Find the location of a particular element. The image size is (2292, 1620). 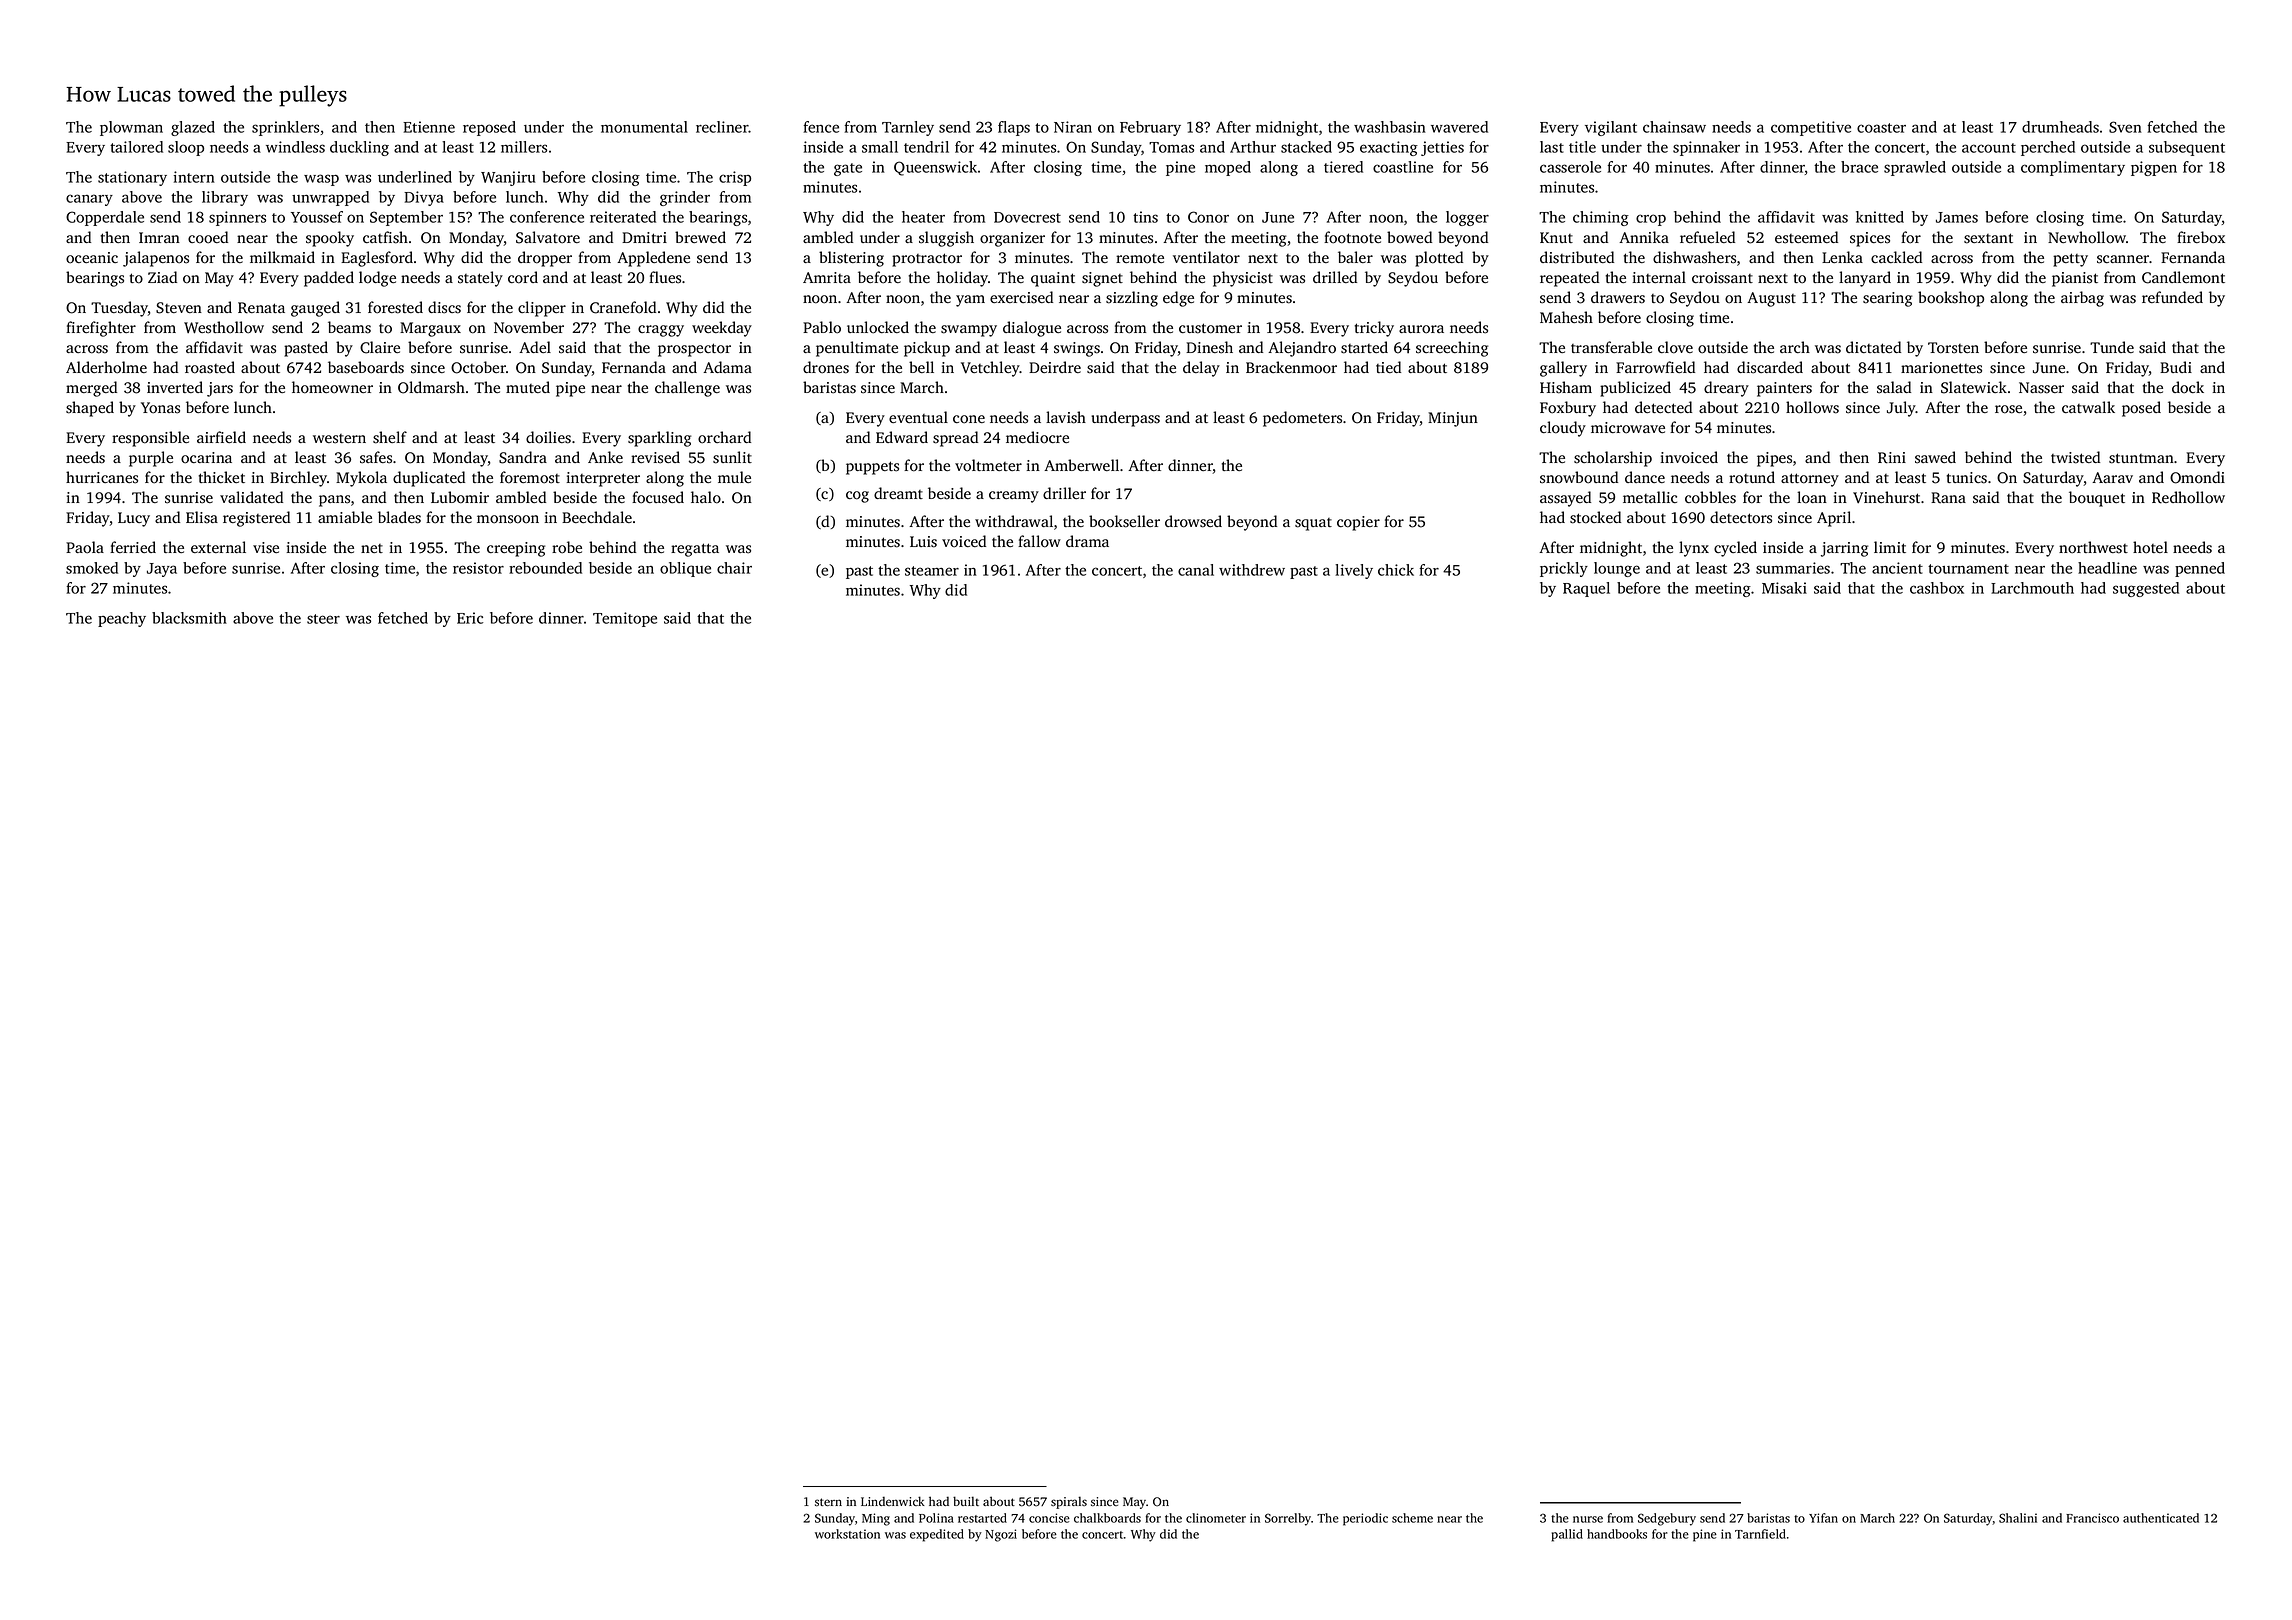

workstation is located at coordinates (847, 1534).
